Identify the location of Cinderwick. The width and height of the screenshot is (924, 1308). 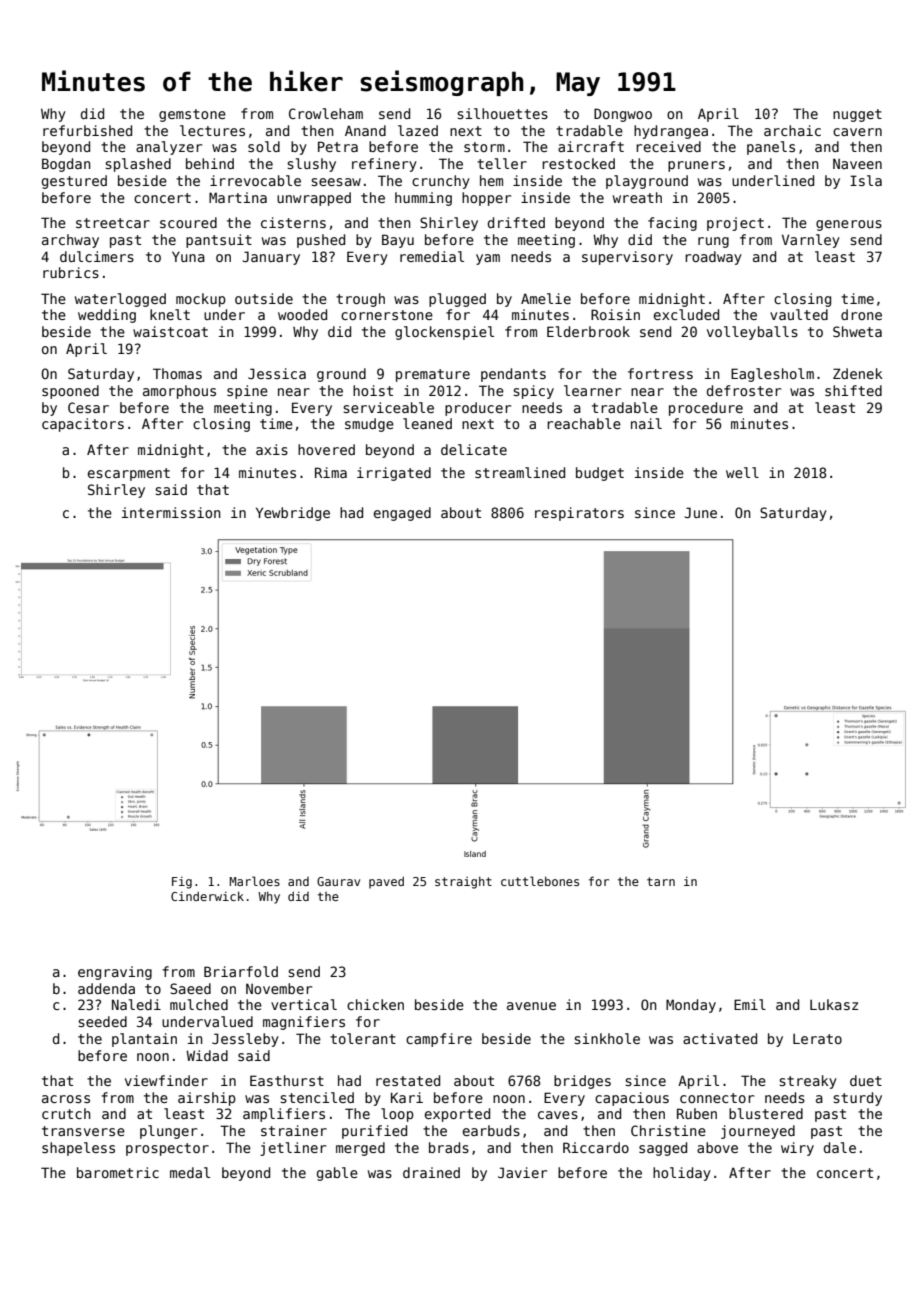
(207, 896).
